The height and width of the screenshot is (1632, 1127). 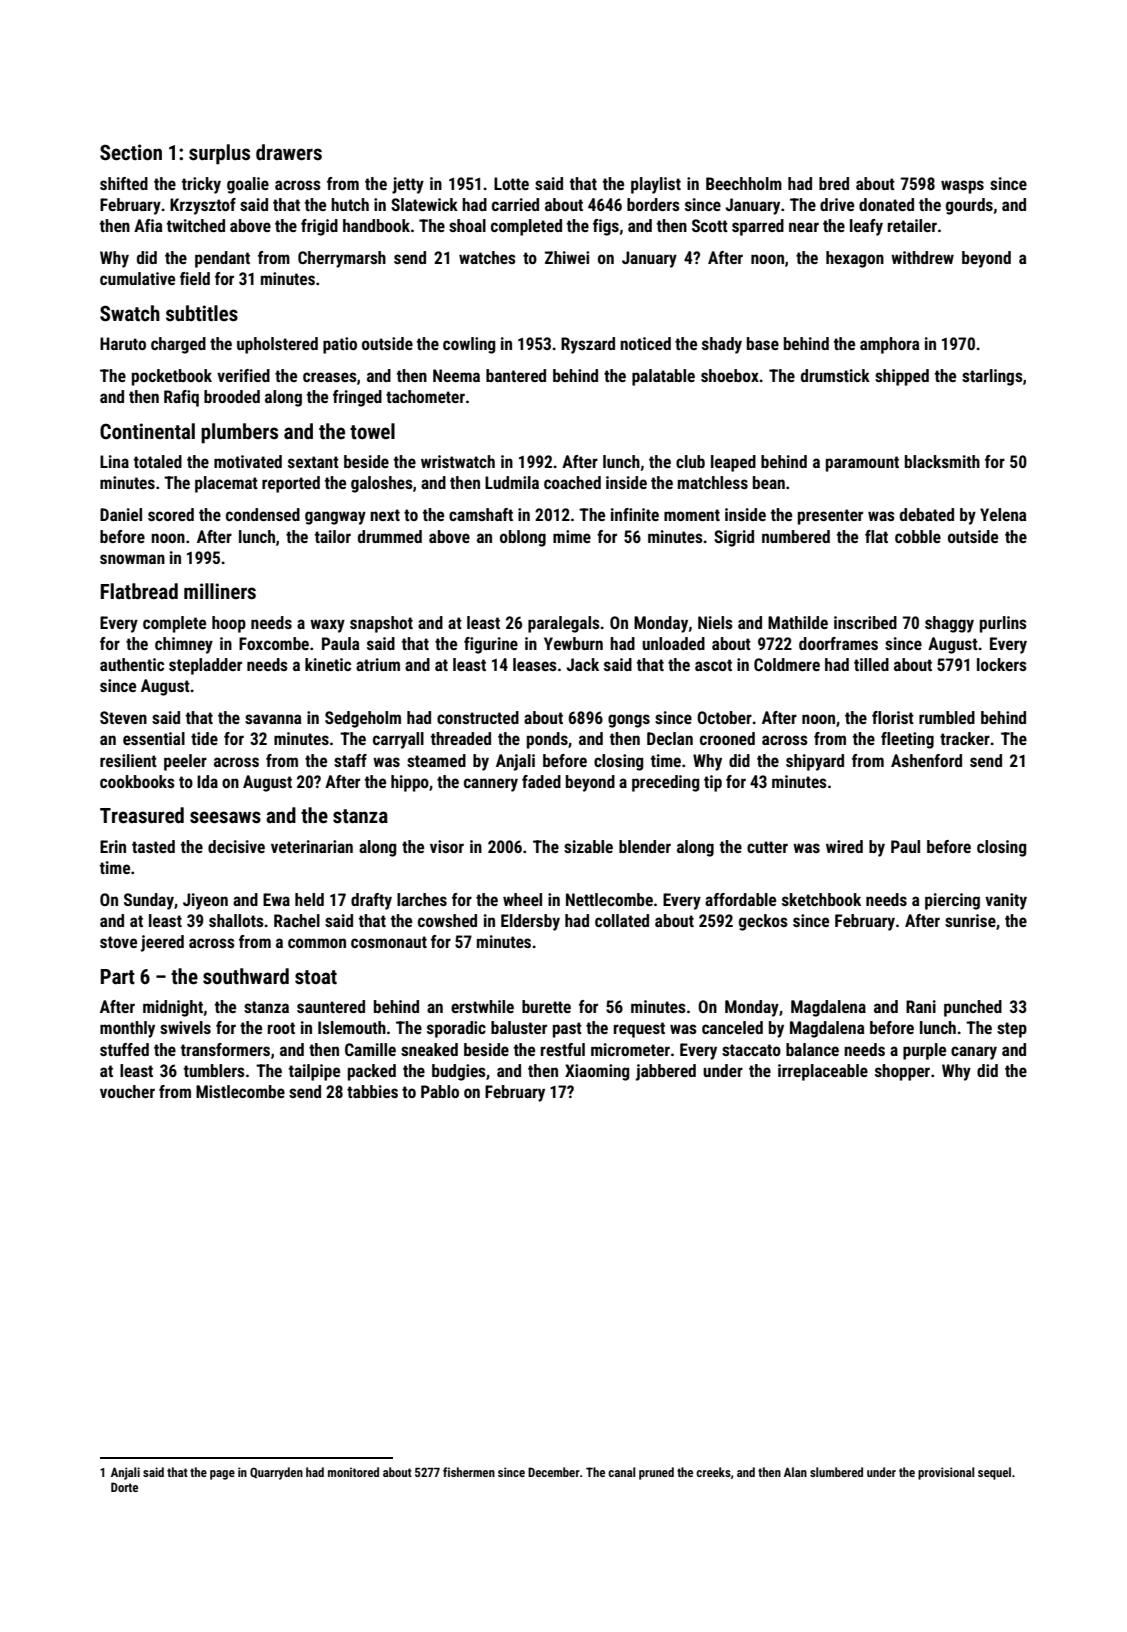 What do you see at coordinates (804, 227) in the screenshot?
I see `near` at bounding box center [804, 227].
